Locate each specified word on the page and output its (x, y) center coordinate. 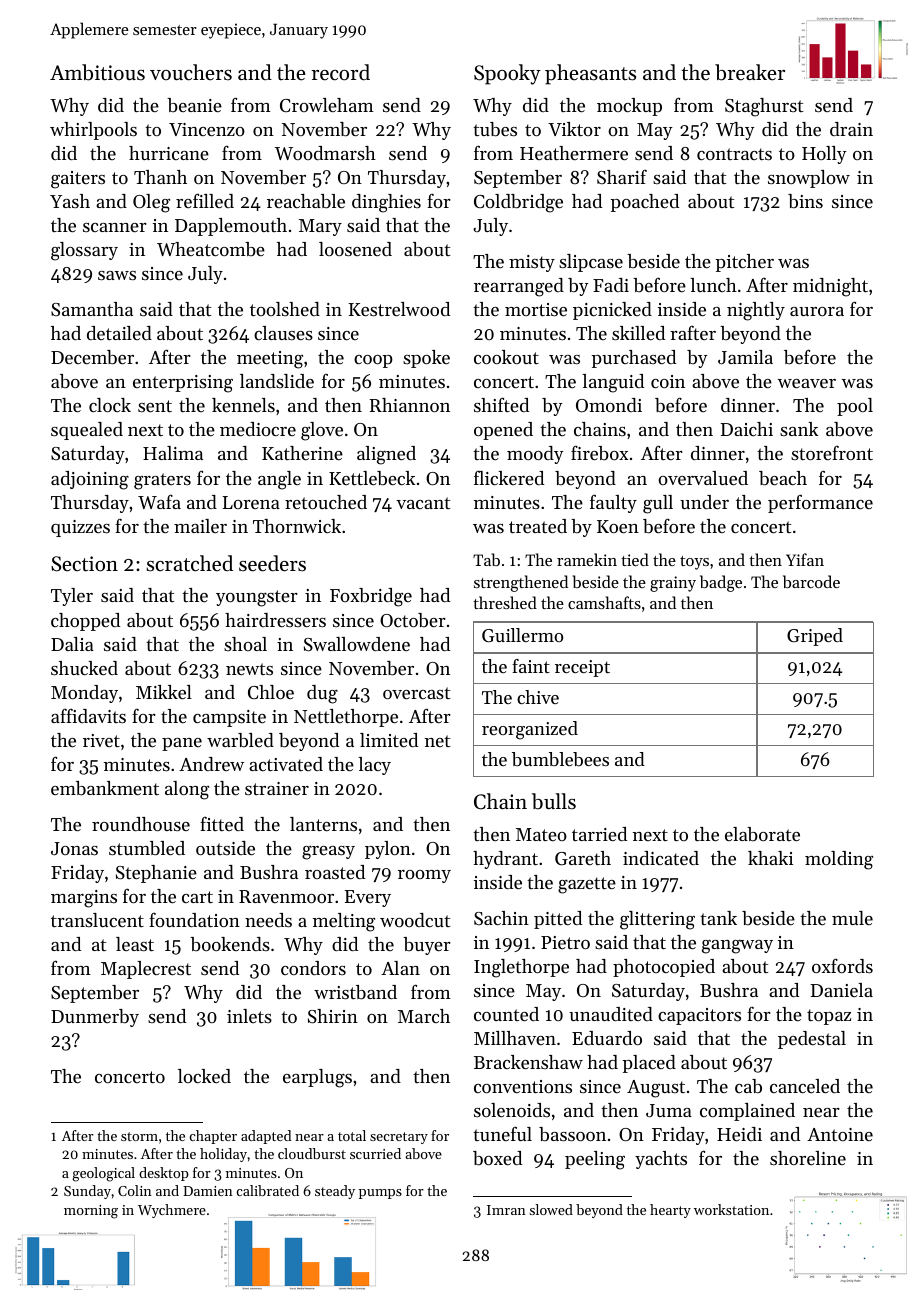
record (340, 72)
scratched (189, 563)
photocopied (664, 968)
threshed (505, 602)
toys (694, 563)
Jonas (74, 848)
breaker (750, 72)
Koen (618, 526)
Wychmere (172, 1211)
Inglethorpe (521, 968)
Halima (173, 453)
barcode (811, 581)
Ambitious (97, 72)
